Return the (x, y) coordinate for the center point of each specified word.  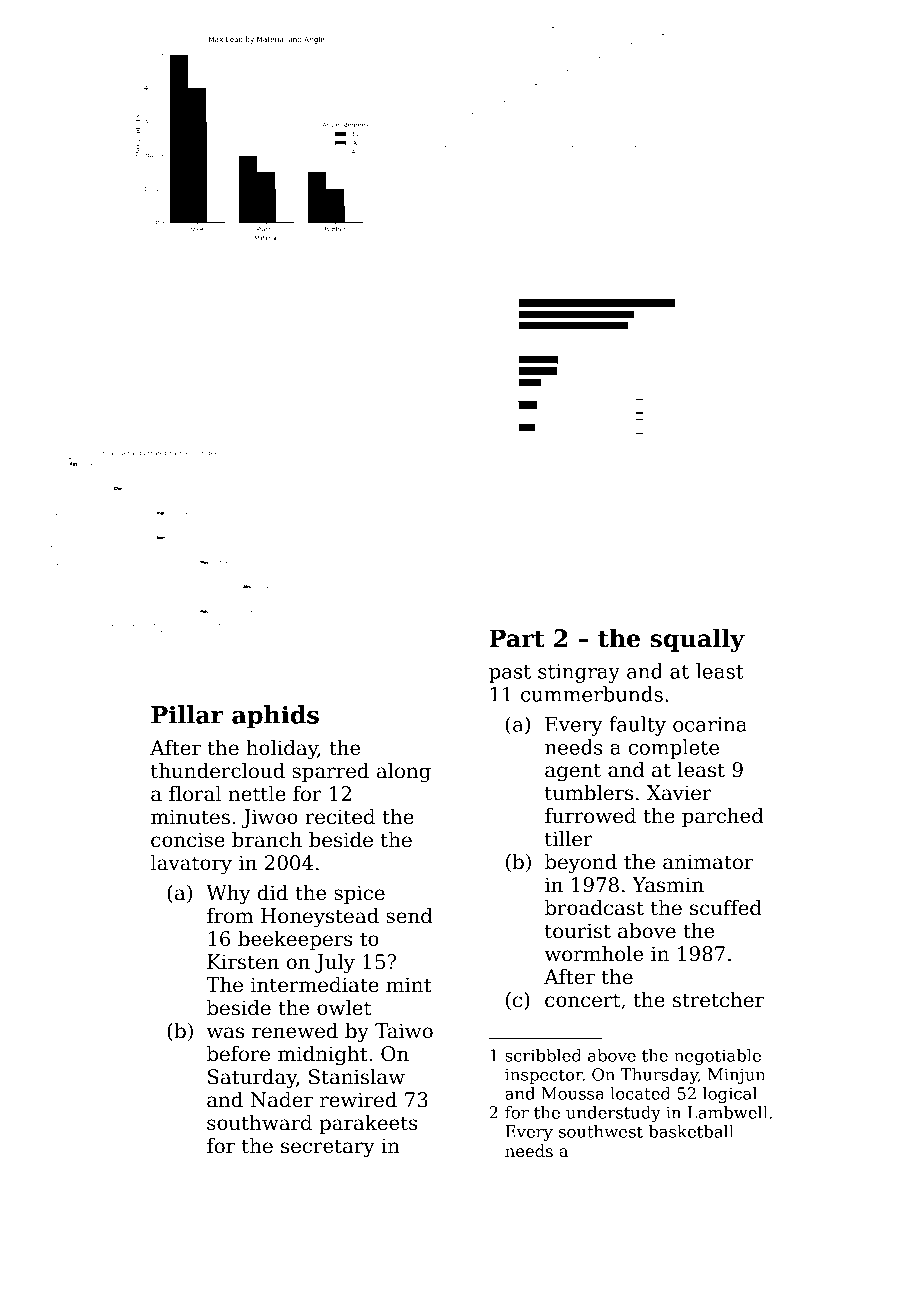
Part (517, 638)
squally (697, 640)
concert (582, 1000)
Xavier (679, 793)
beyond (581, 864)
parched (723, 817)
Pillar (187, 714)
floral (195, 794)
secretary (328, 1148)
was (225, 1033)
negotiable (717, 1057)
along (404, 773)
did (273, 893)
